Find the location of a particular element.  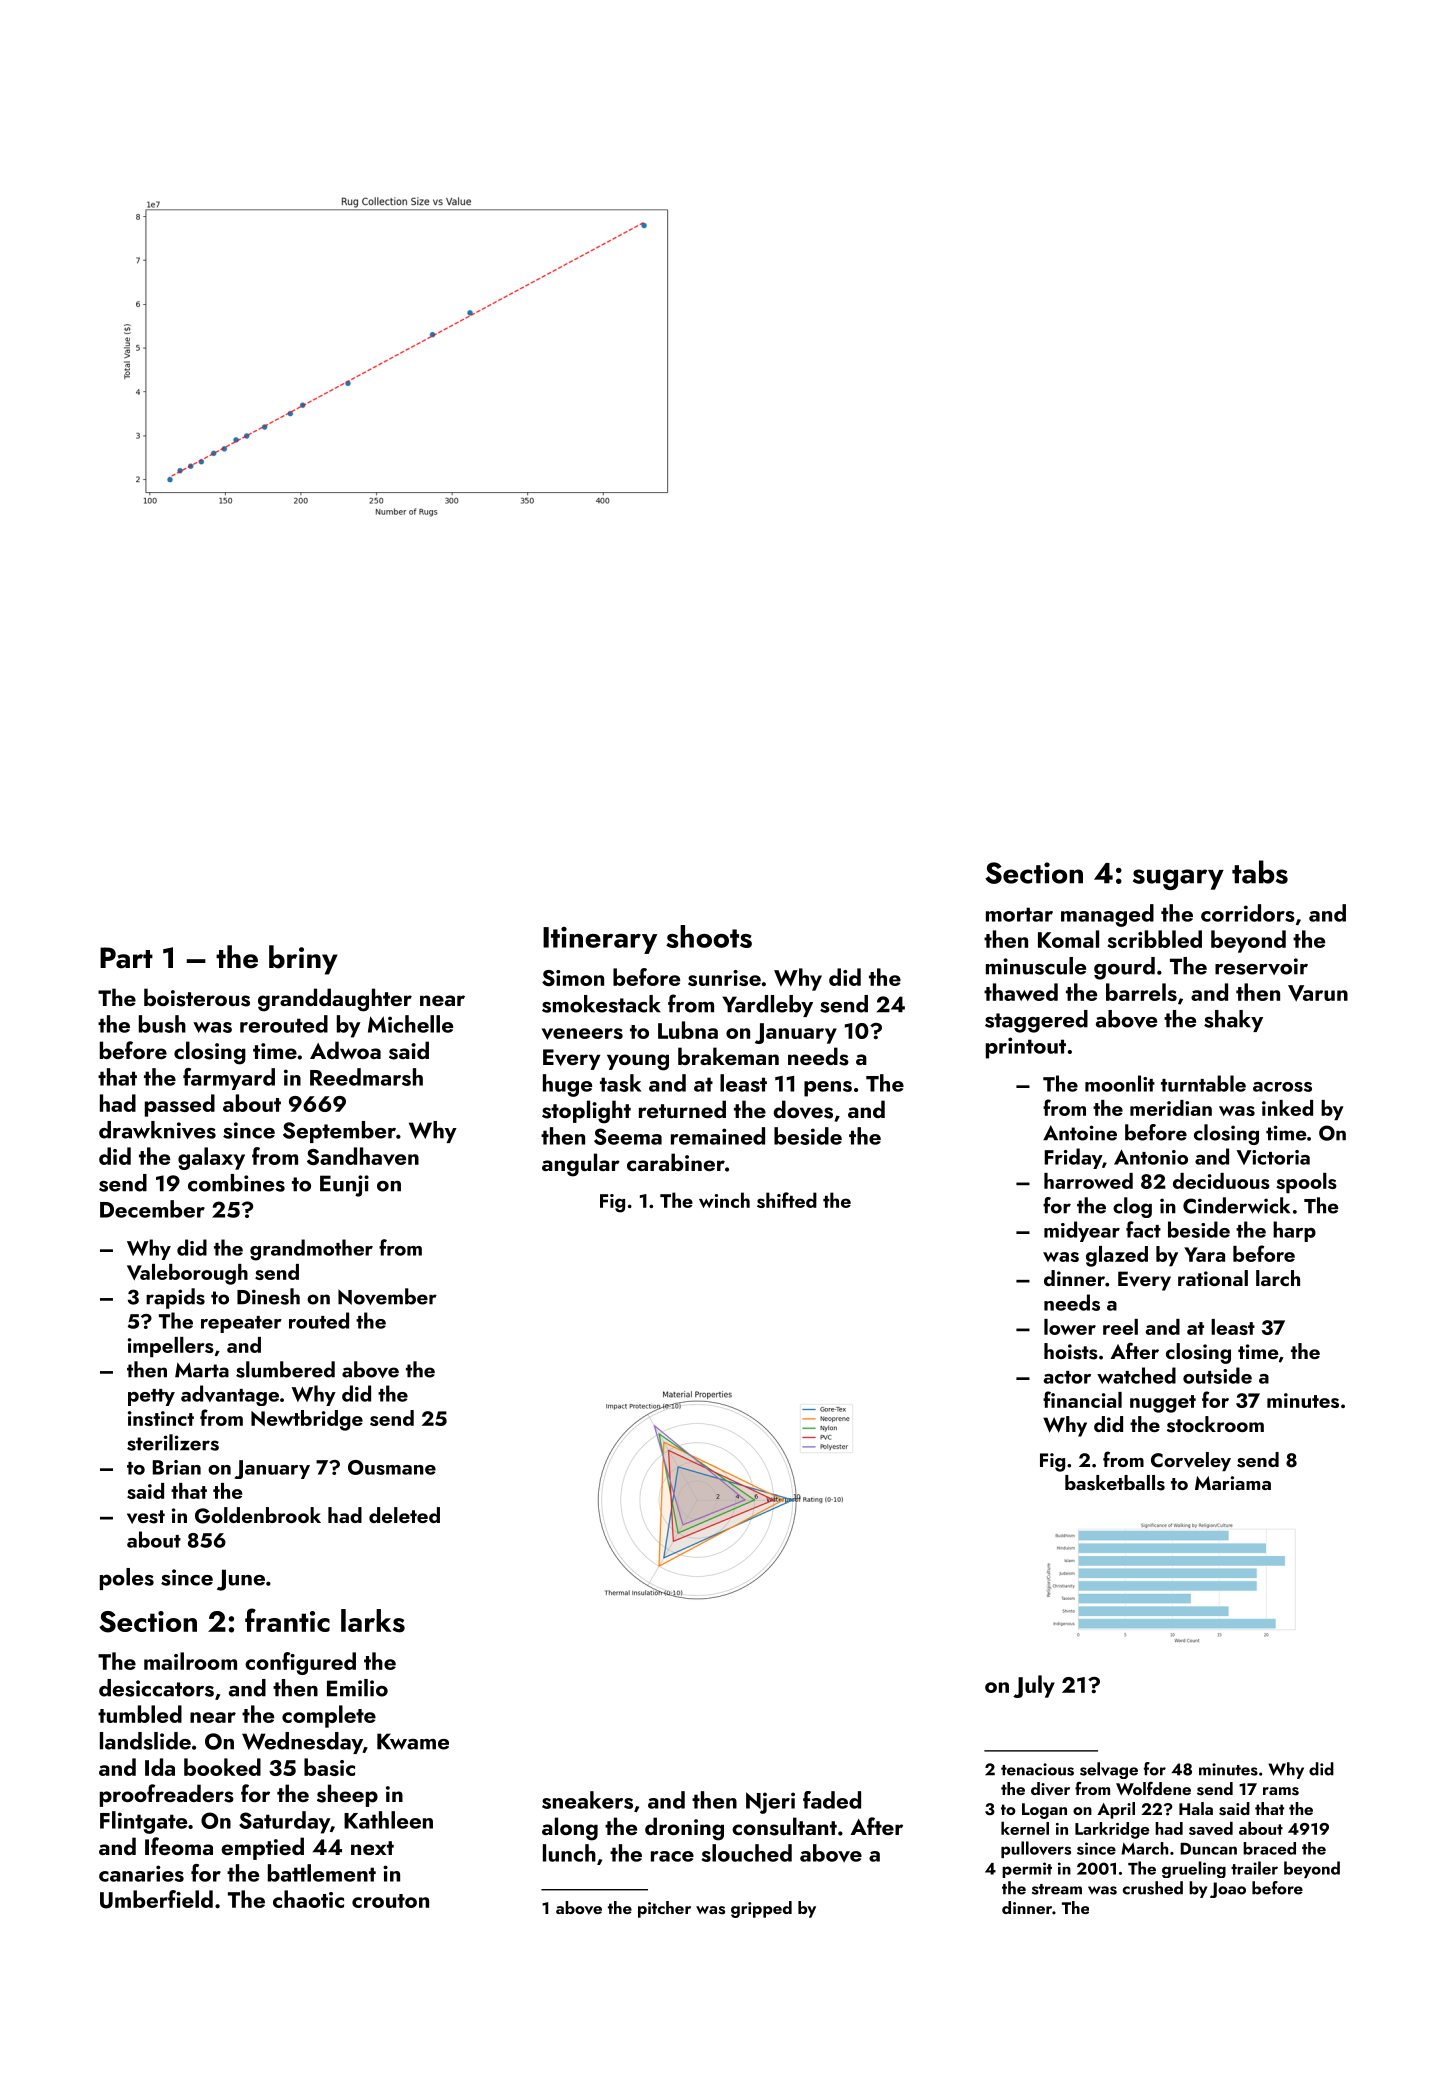

spools is located at coordinates (1306, 1183).
